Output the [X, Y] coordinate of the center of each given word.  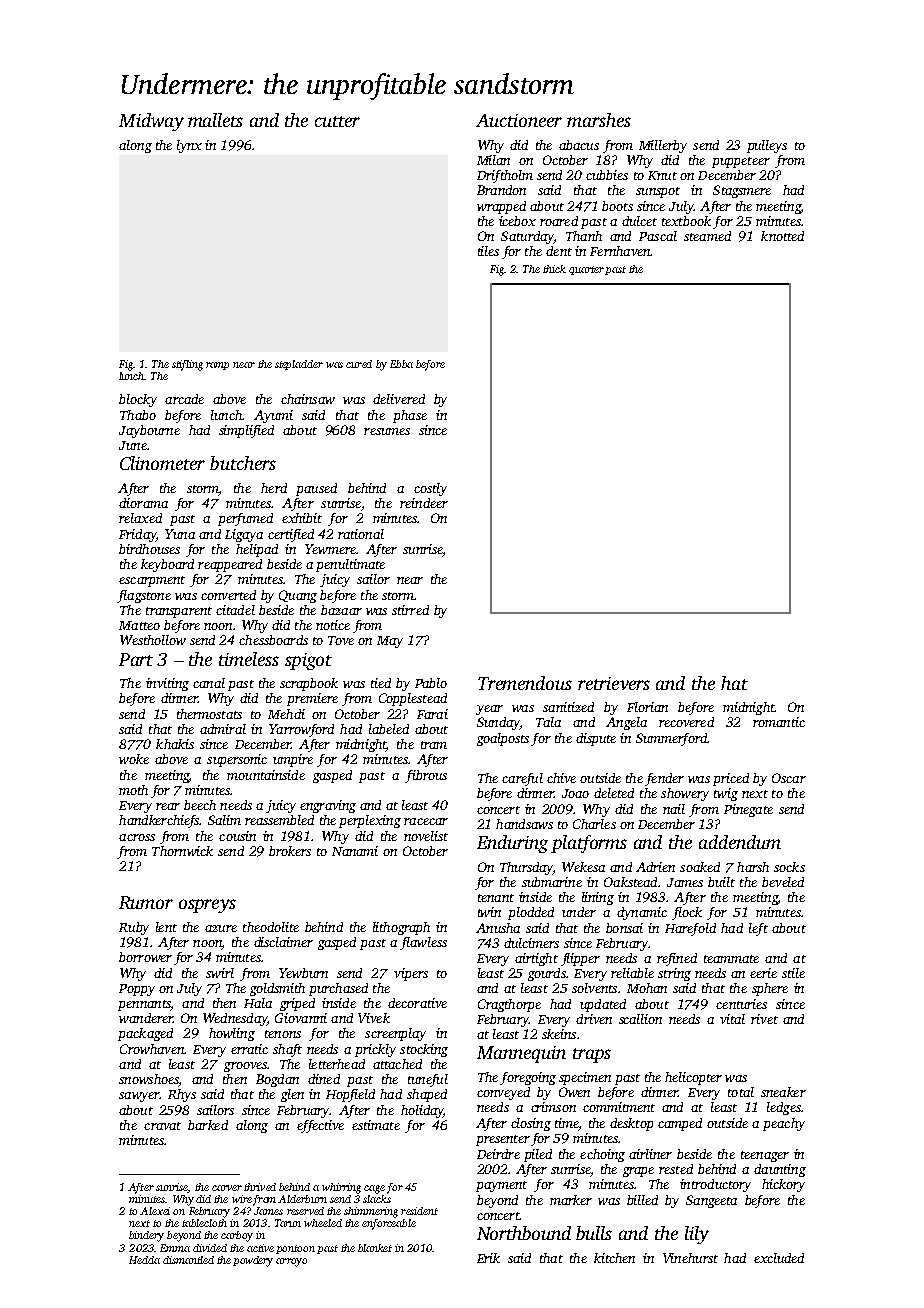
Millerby [663, 146]
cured [359, 364]
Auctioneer [519, 120]
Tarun [288, 1223]
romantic [779, 722]
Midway [151, 122]
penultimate [350, 565]
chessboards [273, 640]
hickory [783, 1185]
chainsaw [308, 399]
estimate [376, 1125]
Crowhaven [152, 1049]
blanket [375, 1248]
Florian [647, 707]
